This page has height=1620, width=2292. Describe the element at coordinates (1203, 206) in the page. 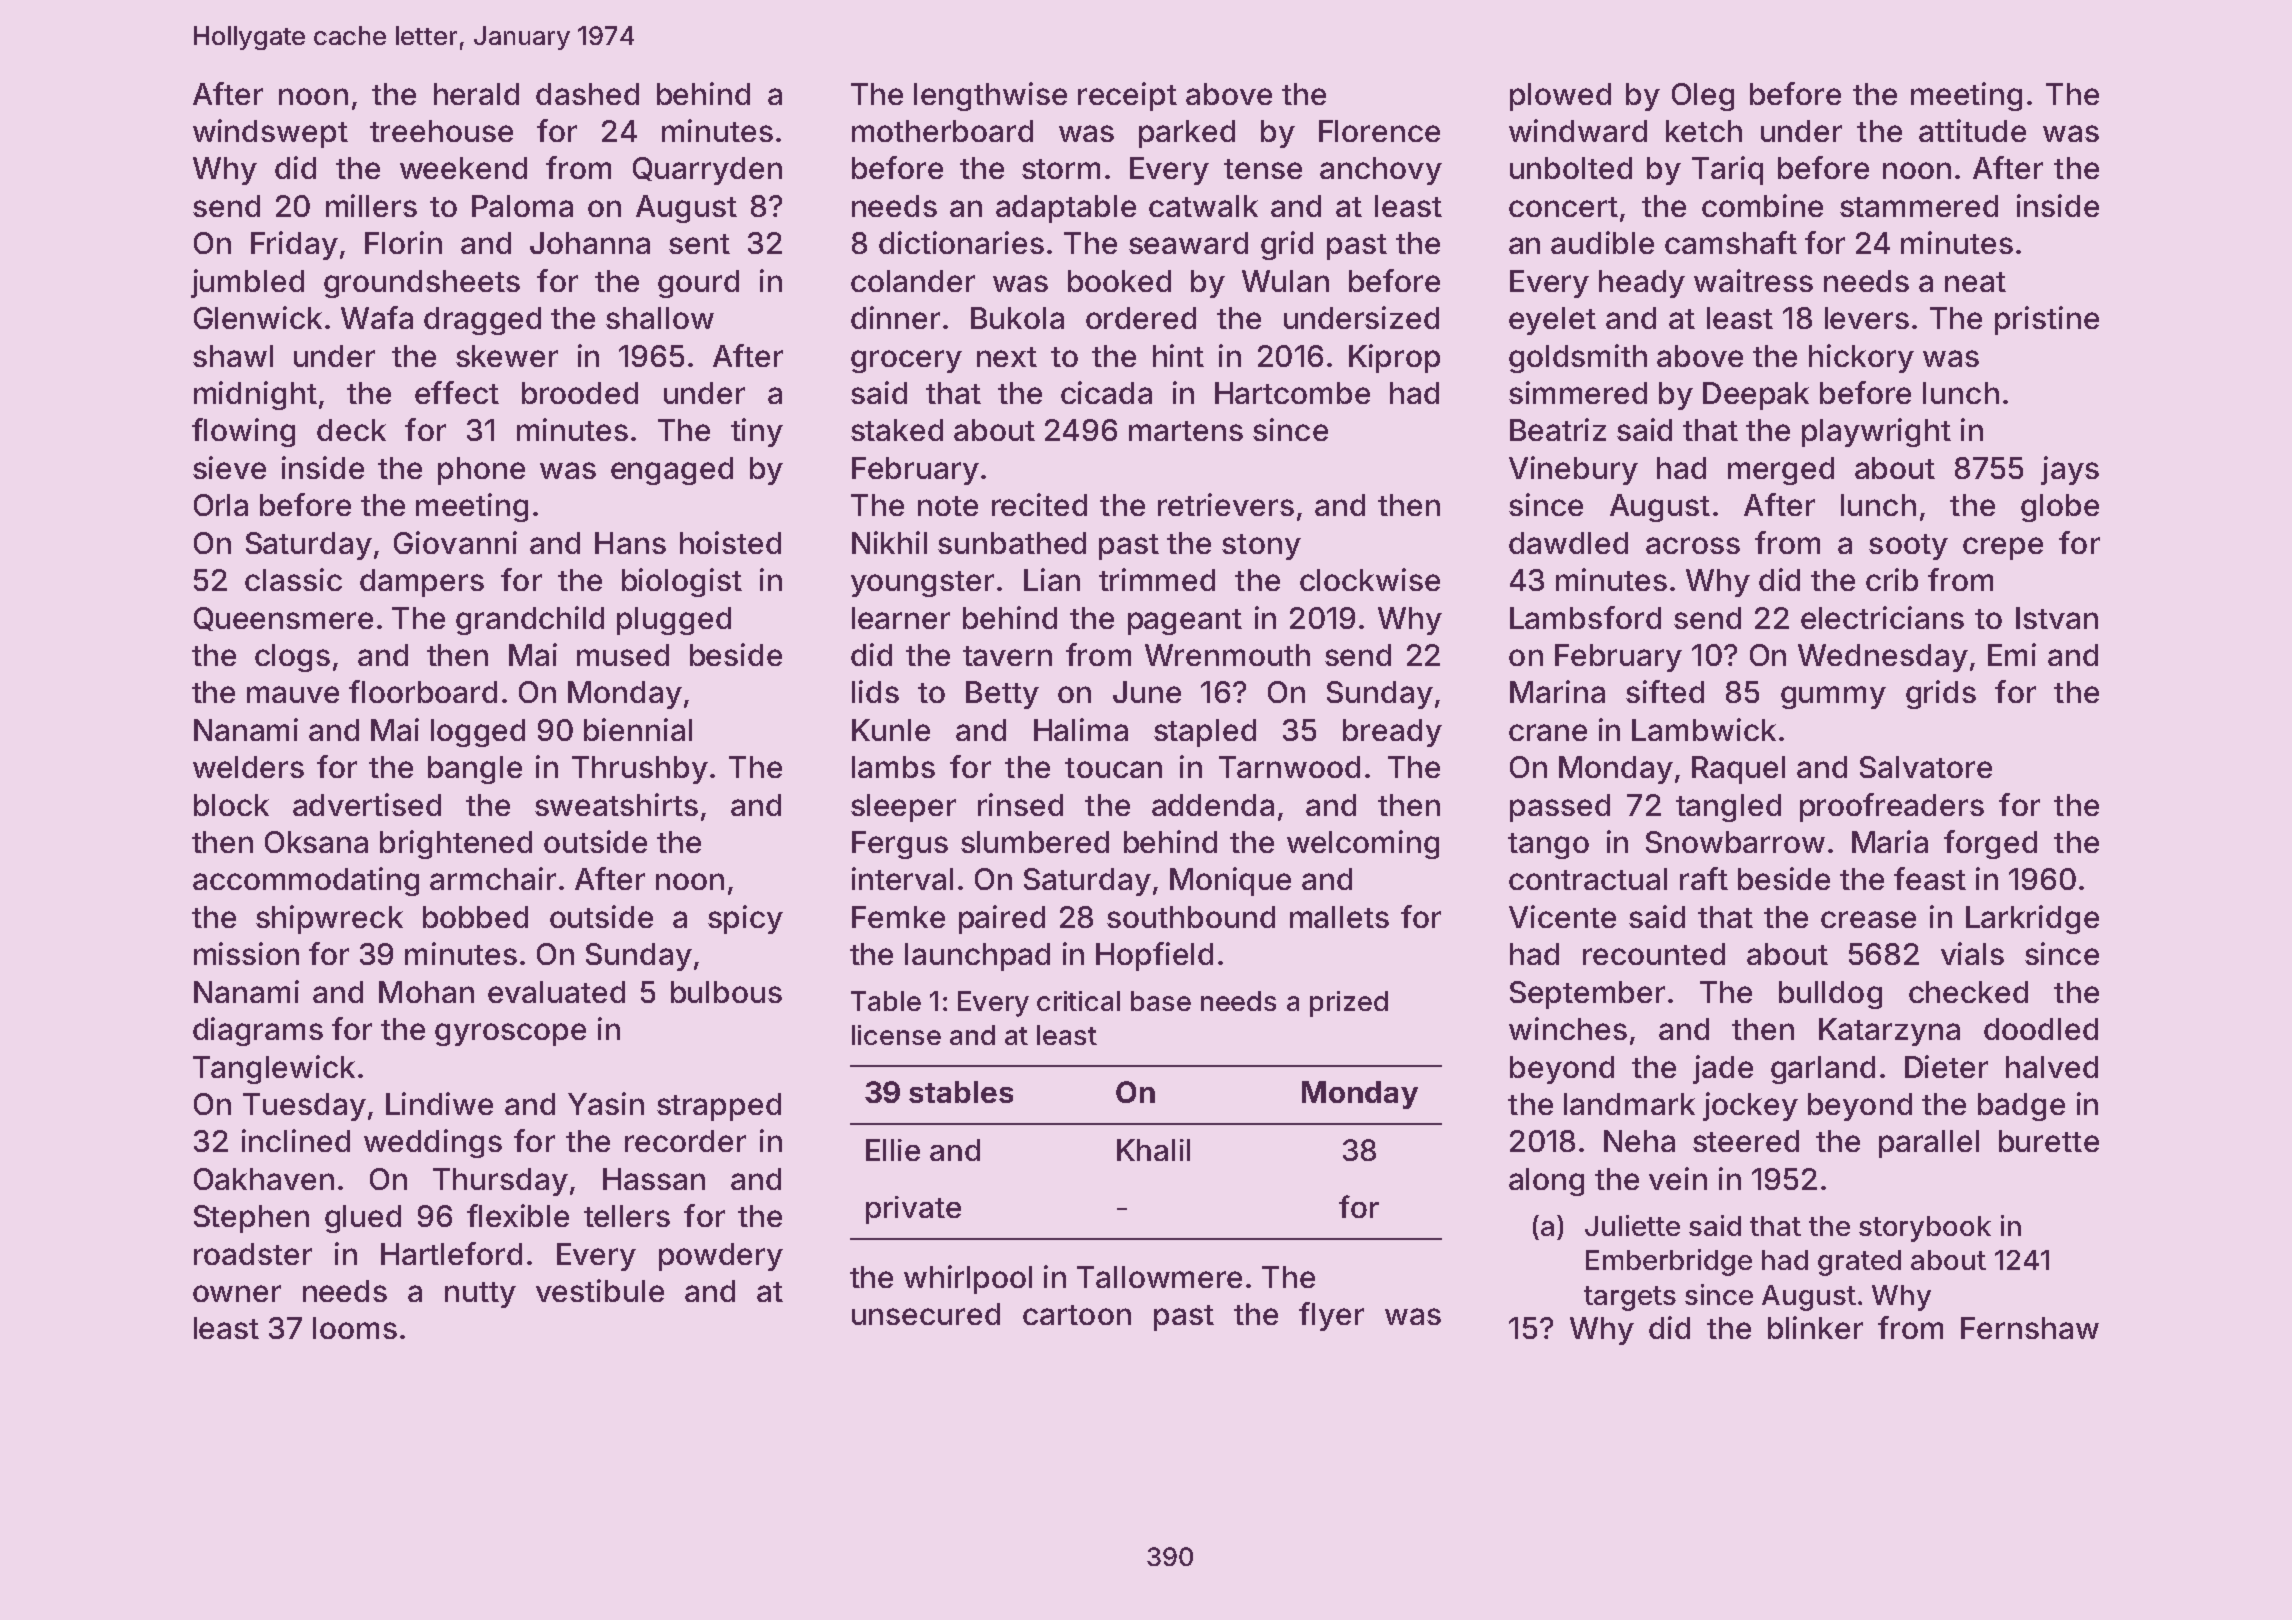

I see `catwalk` at that location.
